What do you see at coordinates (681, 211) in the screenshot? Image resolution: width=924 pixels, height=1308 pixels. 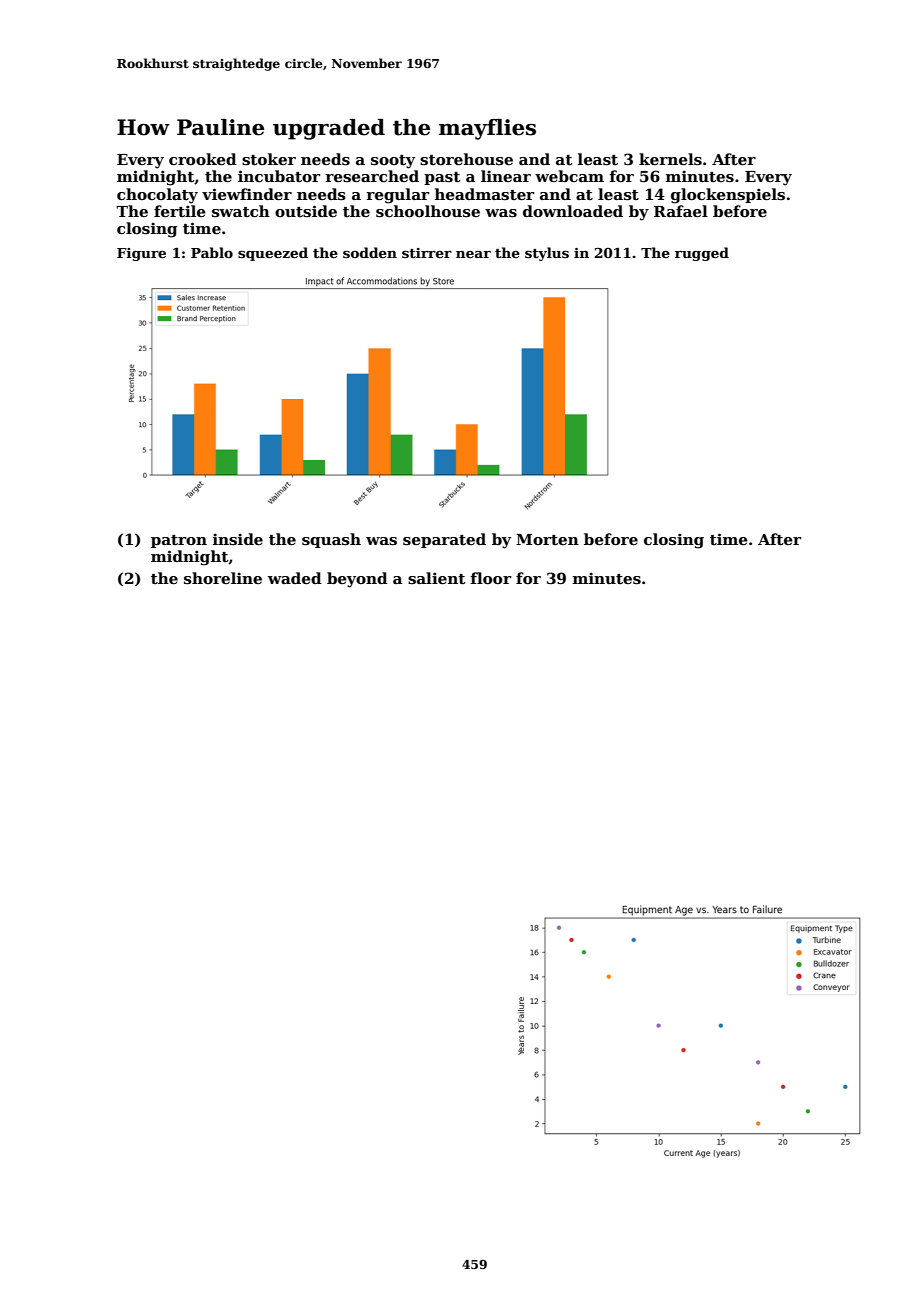 I see `Rafael` at bounding box center [681, 211].
